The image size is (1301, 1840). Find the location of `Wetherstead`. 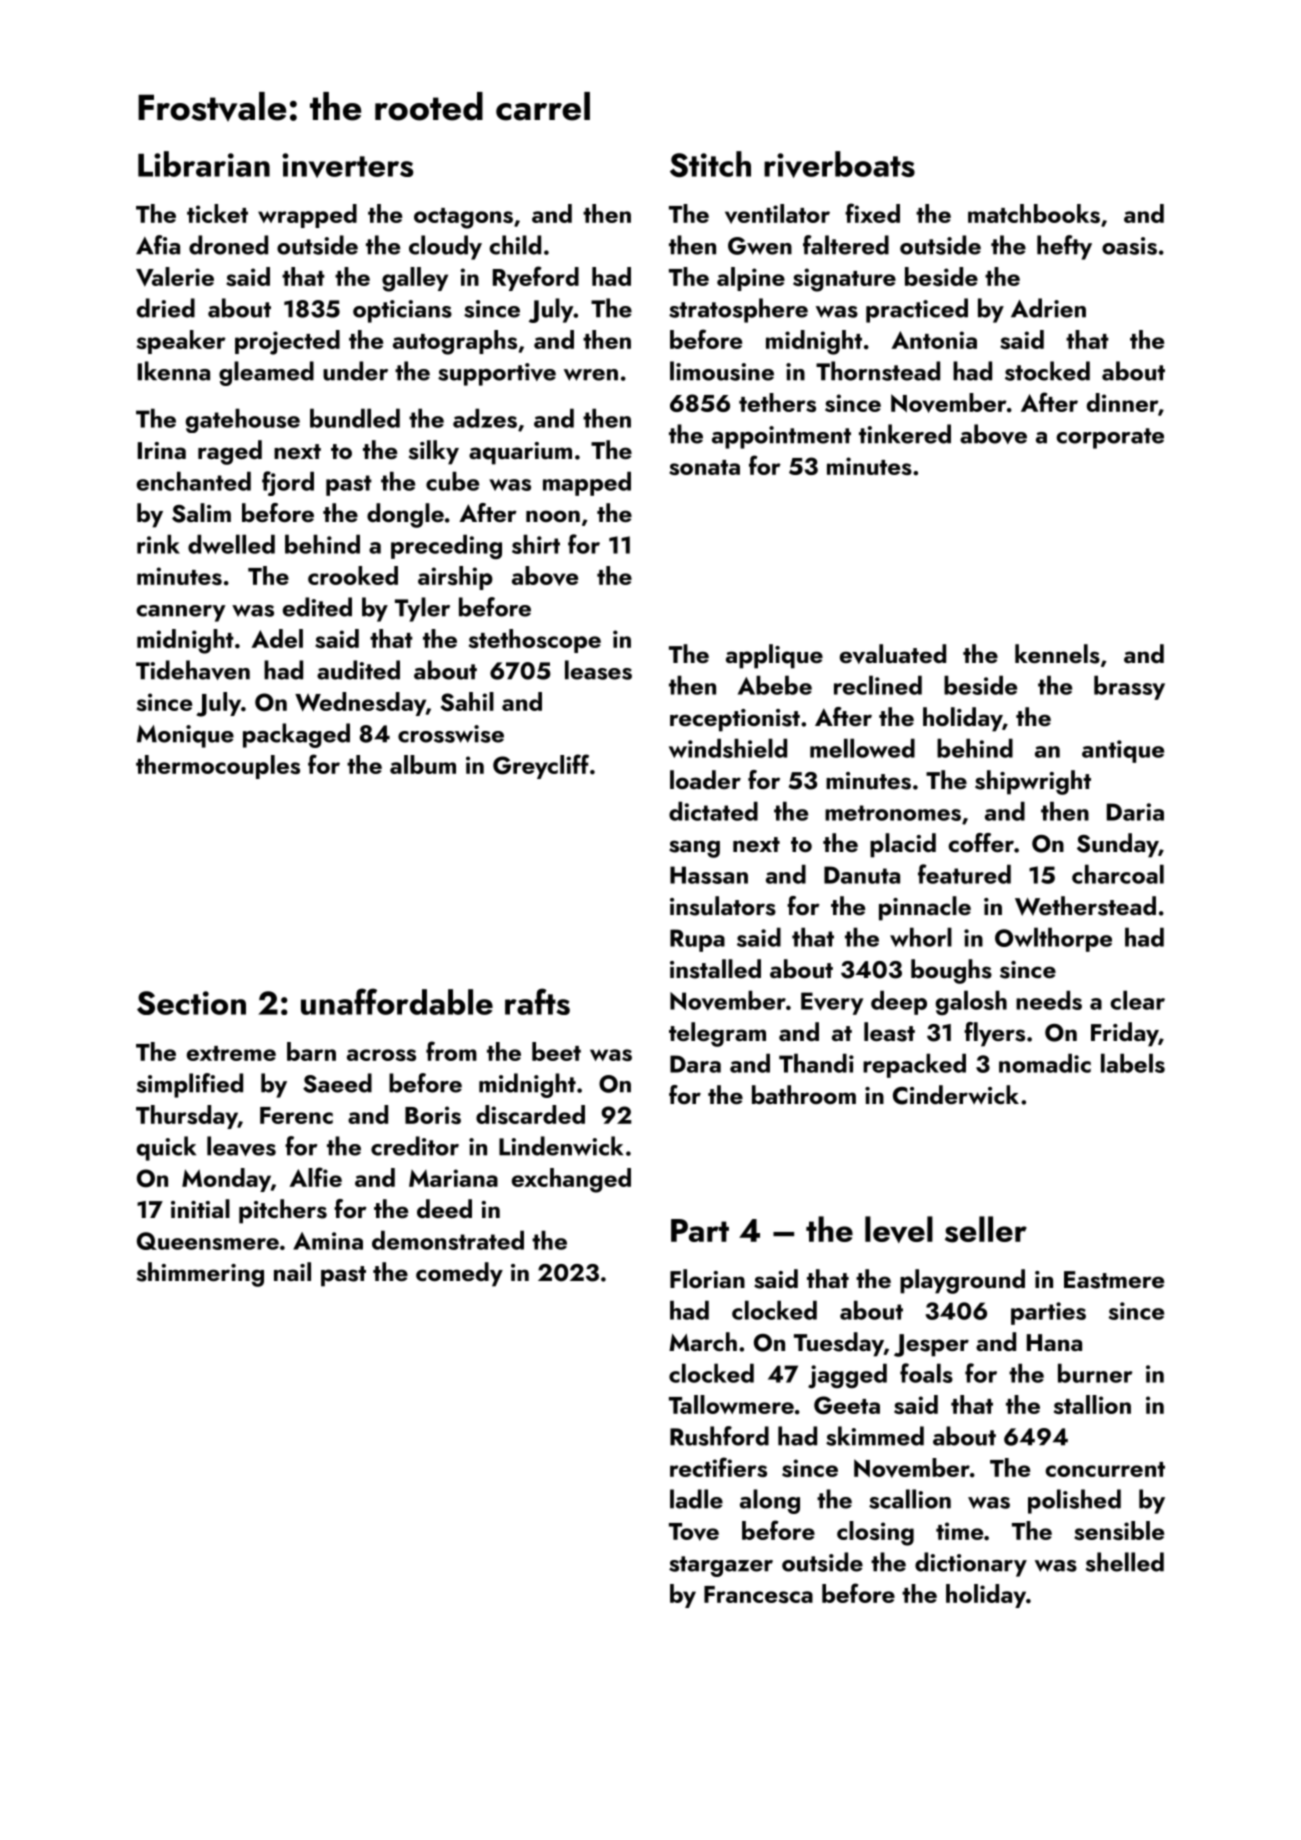

Wetherstead is located at coordinates (1085, 906).
